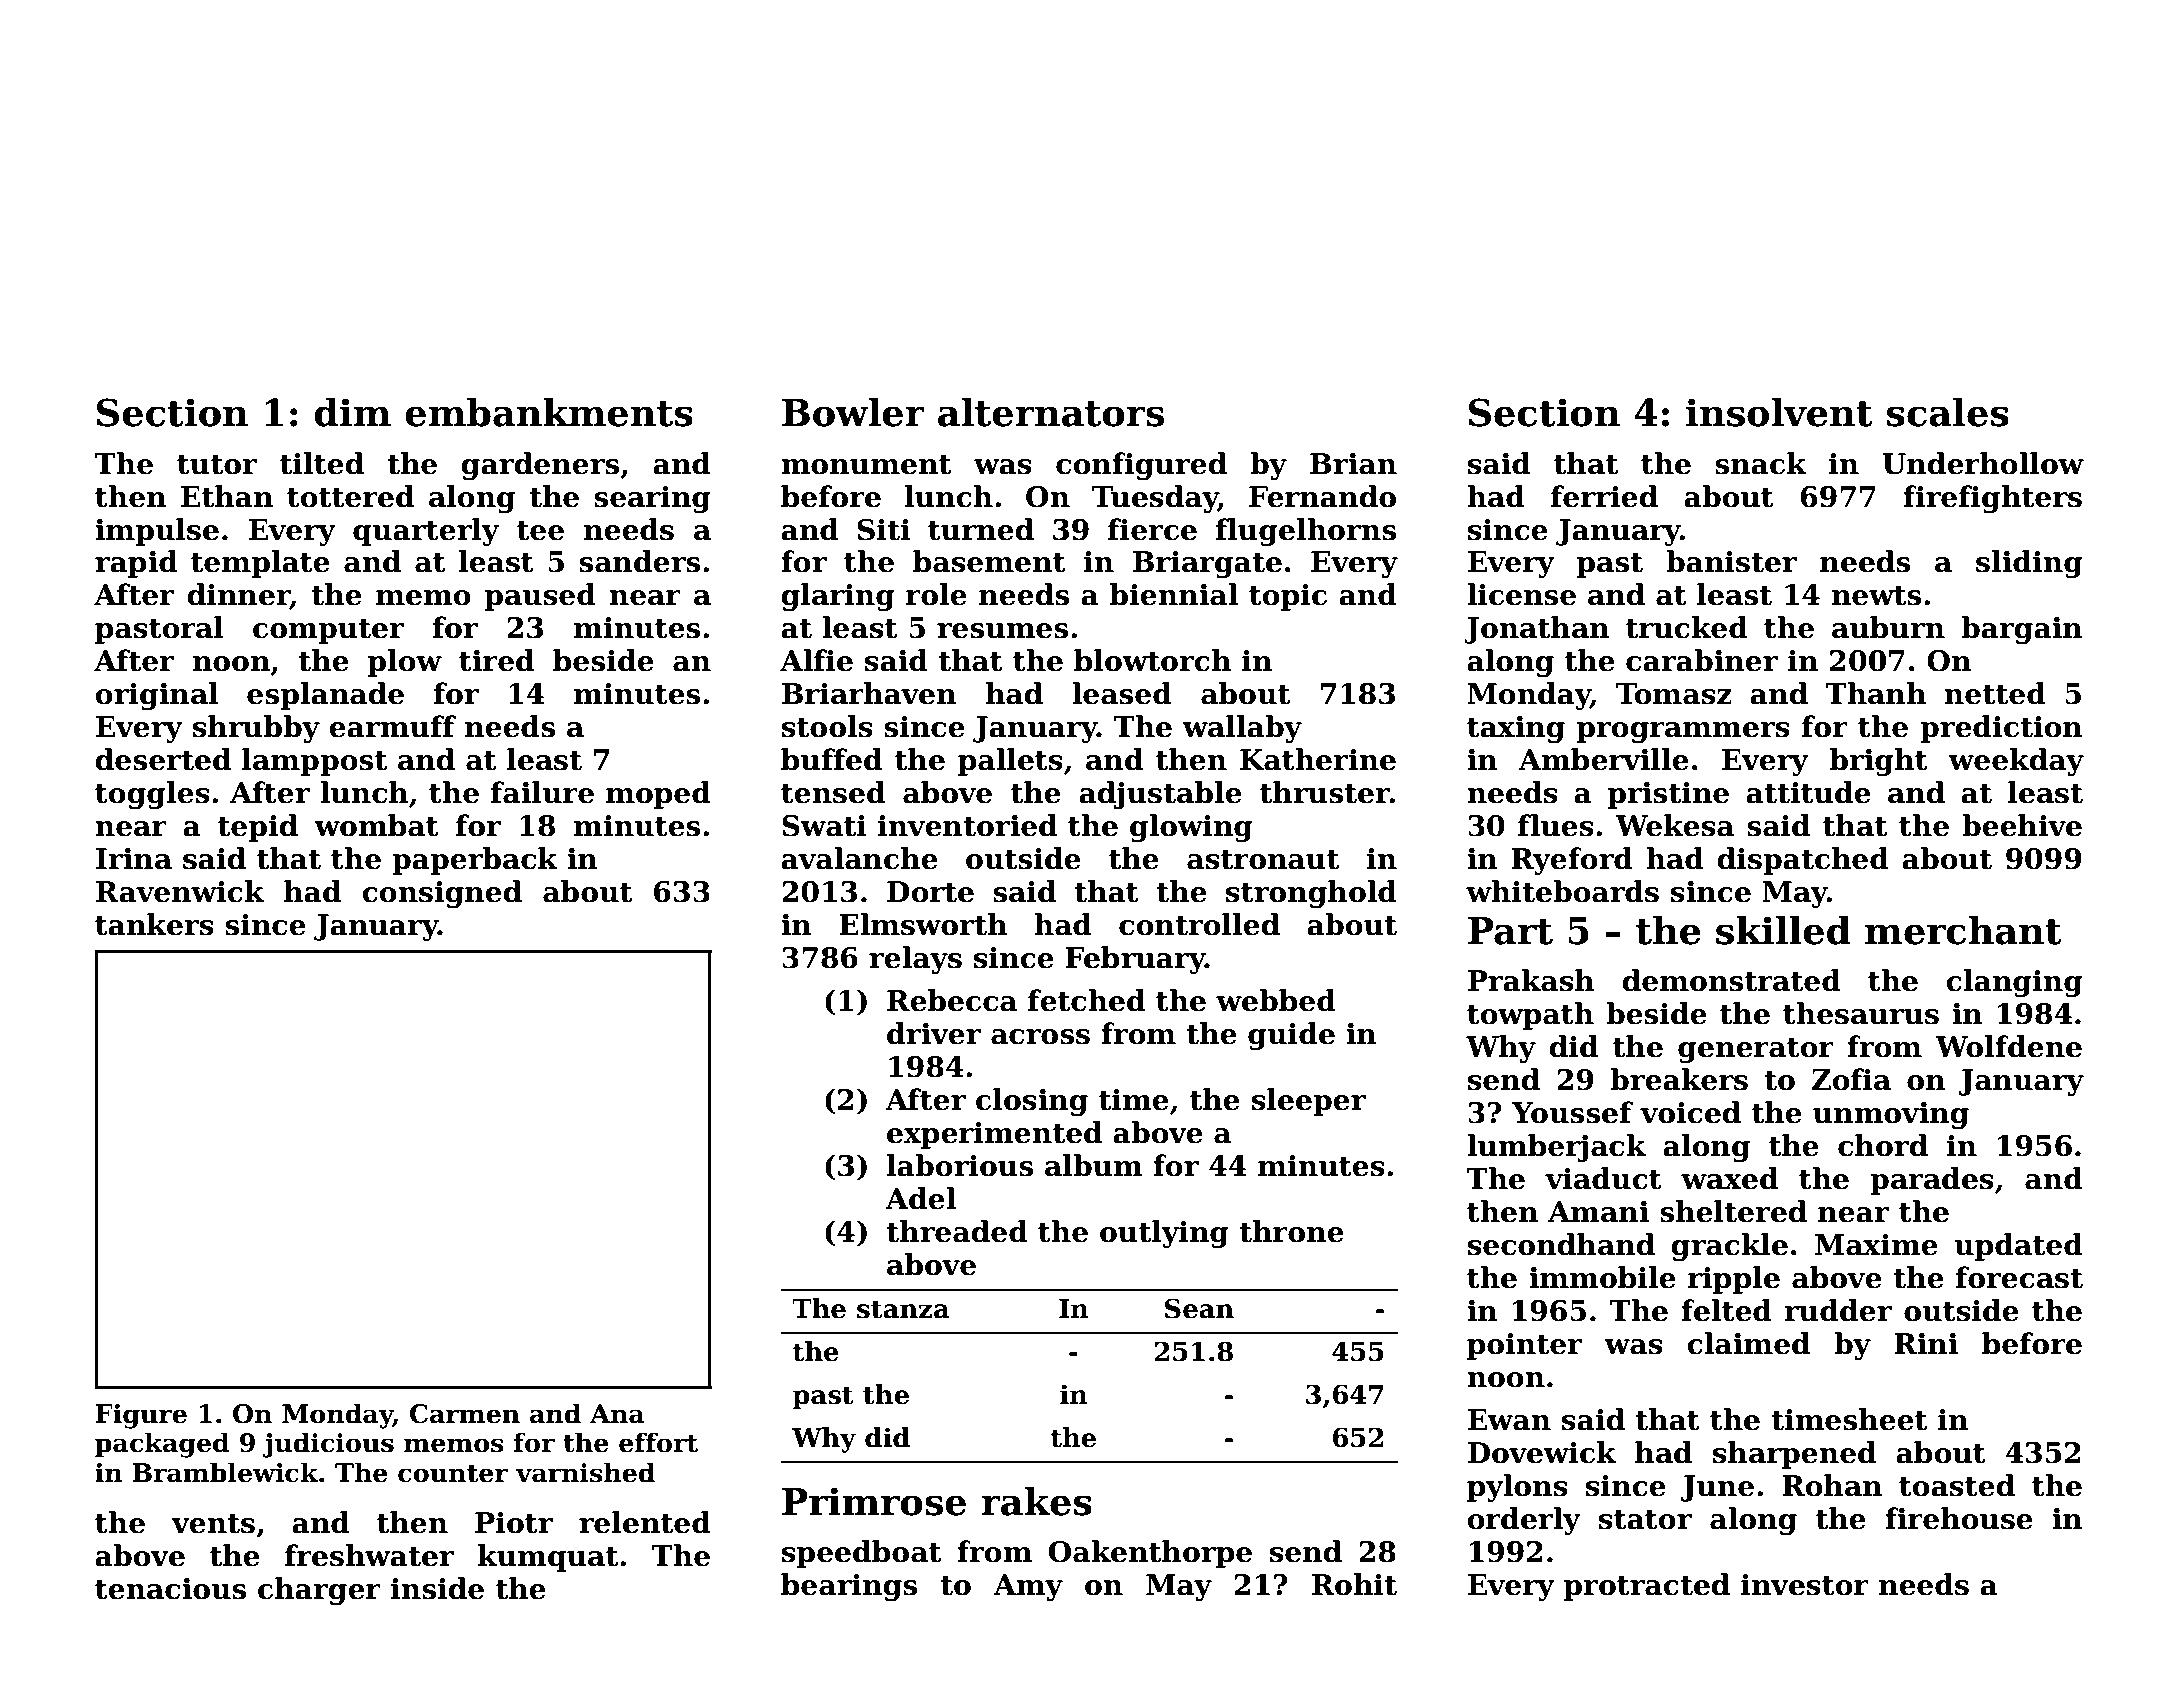  I want to click on esplanade, so click(325, 696).
